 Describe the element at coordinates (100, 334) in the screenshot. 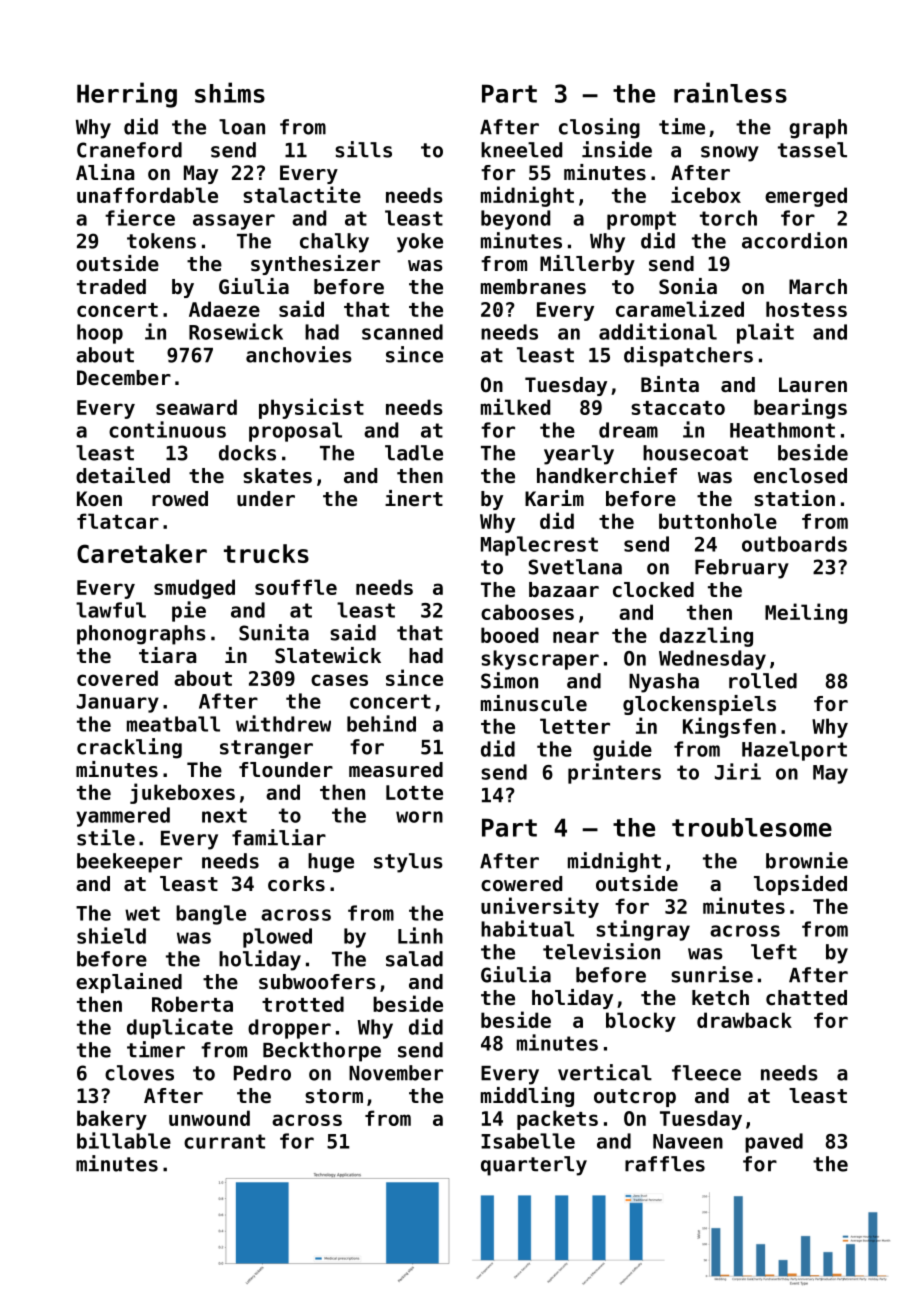

I see `hoop` at that location.
